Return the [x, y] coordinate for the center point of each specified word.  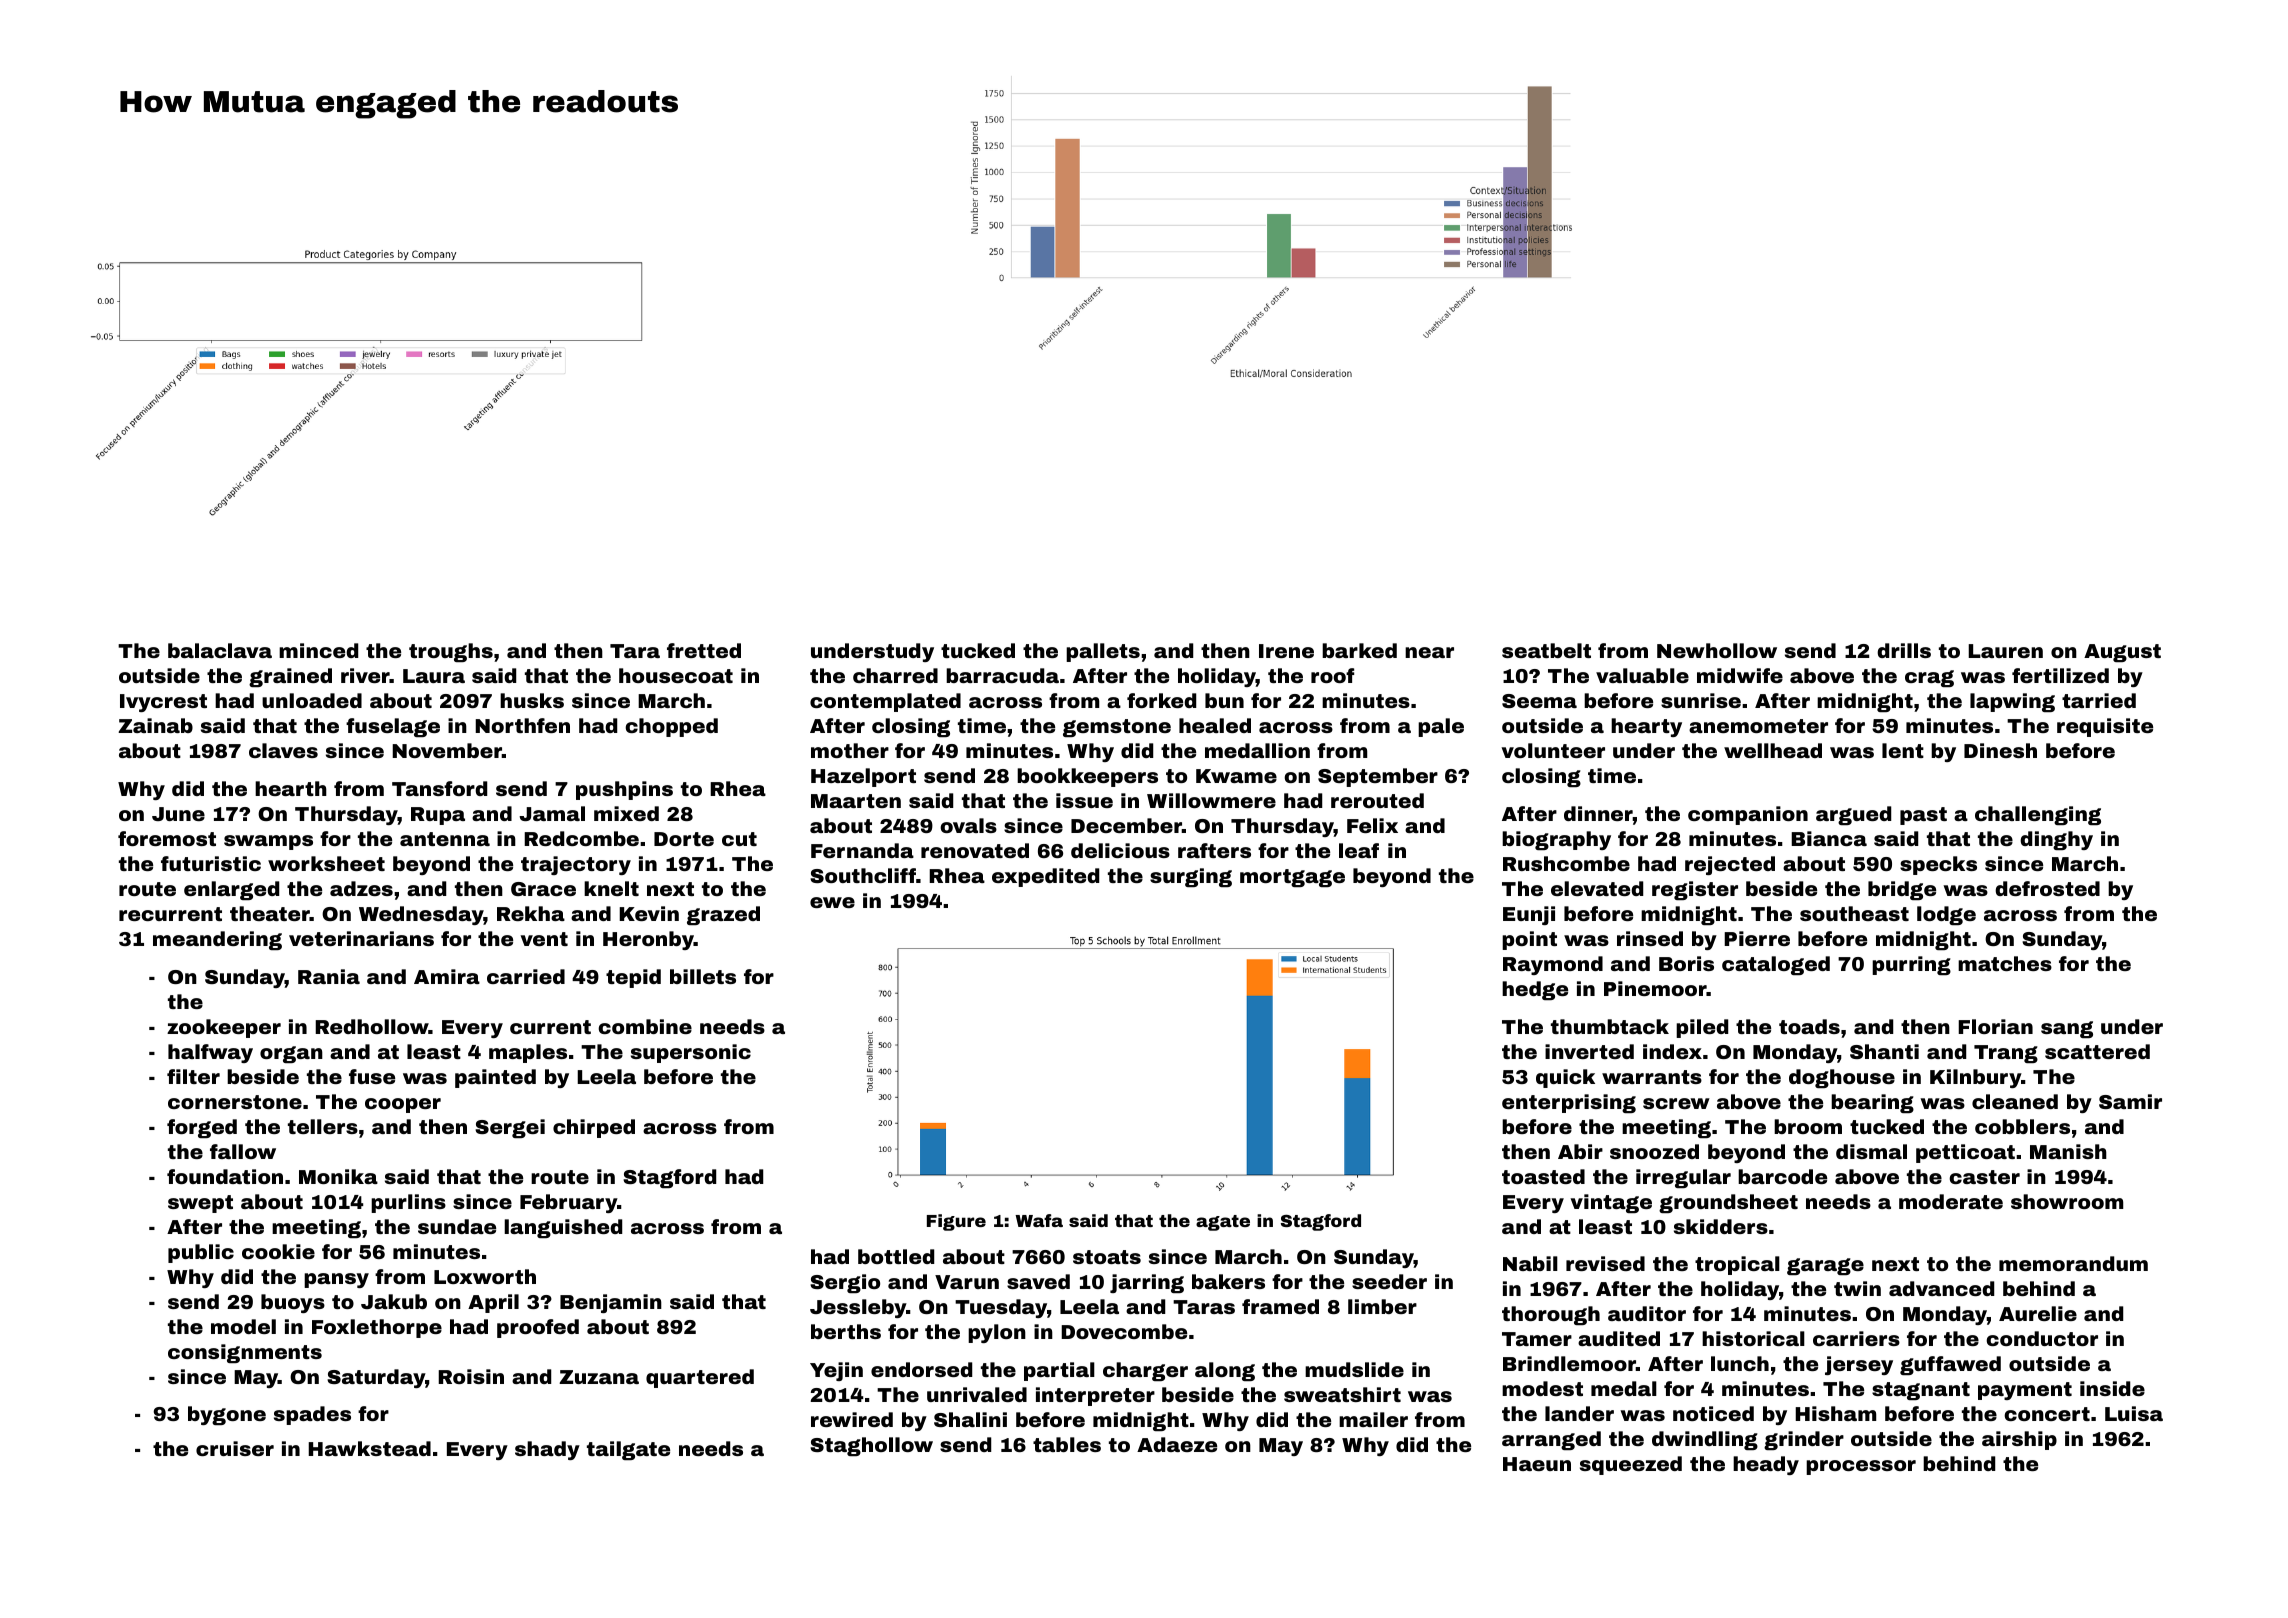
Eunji [1529, 915]
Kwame [1236, 776]
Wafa [1039, 1220]
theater [270, 913]
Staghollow [871, 1446]
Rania [329, 976]
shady [547, 1450]
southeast [1854, 913]
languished [563, 1228]
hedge [1535, 990]
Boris [1686, 963]
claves [283, 750]
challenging [2038, 815]
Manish [2068, 1151]
